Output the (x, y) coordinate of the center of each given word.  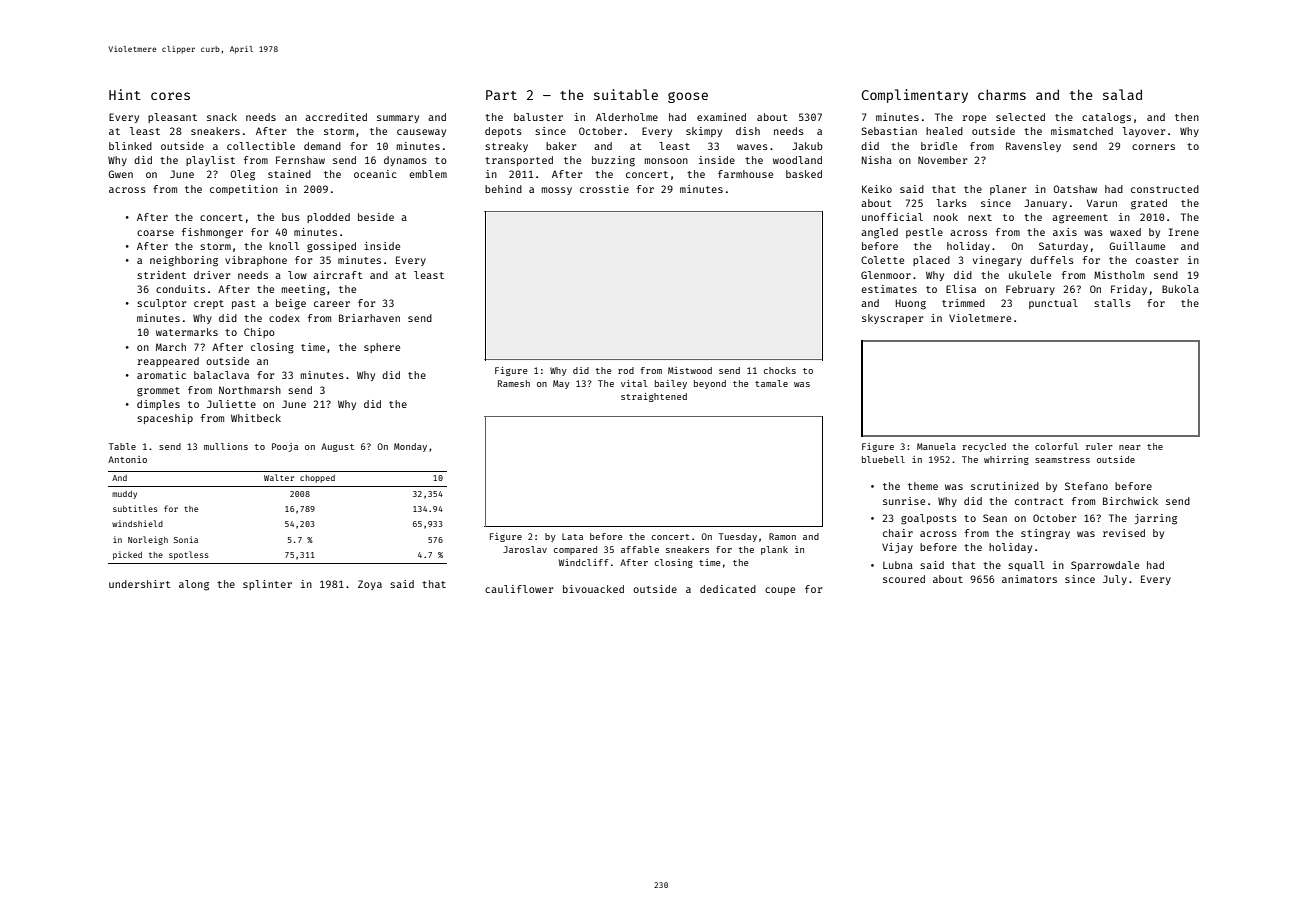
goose (688, 97)
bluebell (883, 459)
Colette (882, 260)
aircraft (338, 275)
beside (376, 217)
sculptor (162, 304)
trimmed (963, 303)
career (332, 304)
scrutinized (1005, 486)
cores (170, 96)
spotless (189, 555)
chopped (317, 479)
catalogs (1106, 118)
